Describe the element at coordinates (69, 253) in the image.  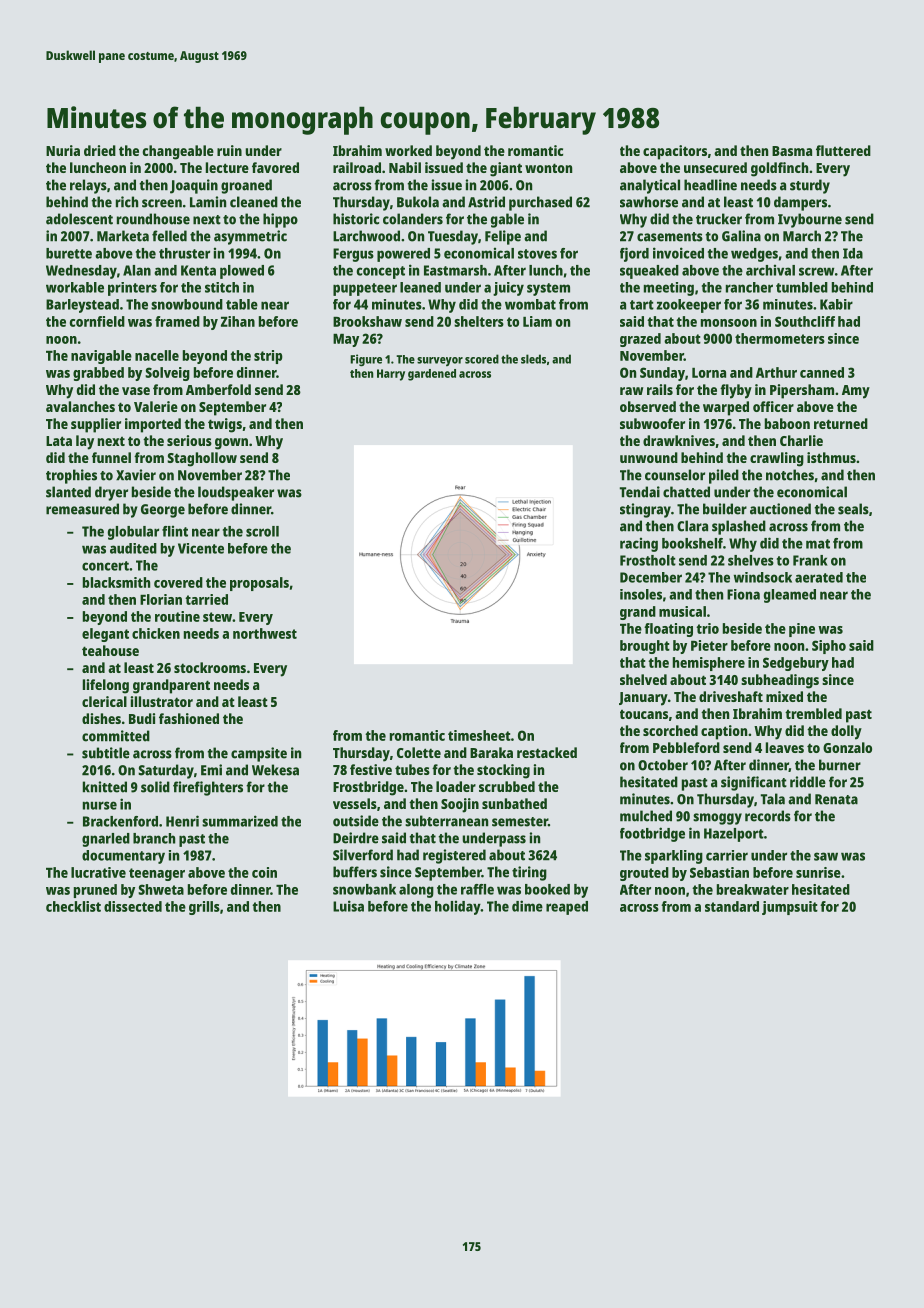
I see `burette` at that location.
